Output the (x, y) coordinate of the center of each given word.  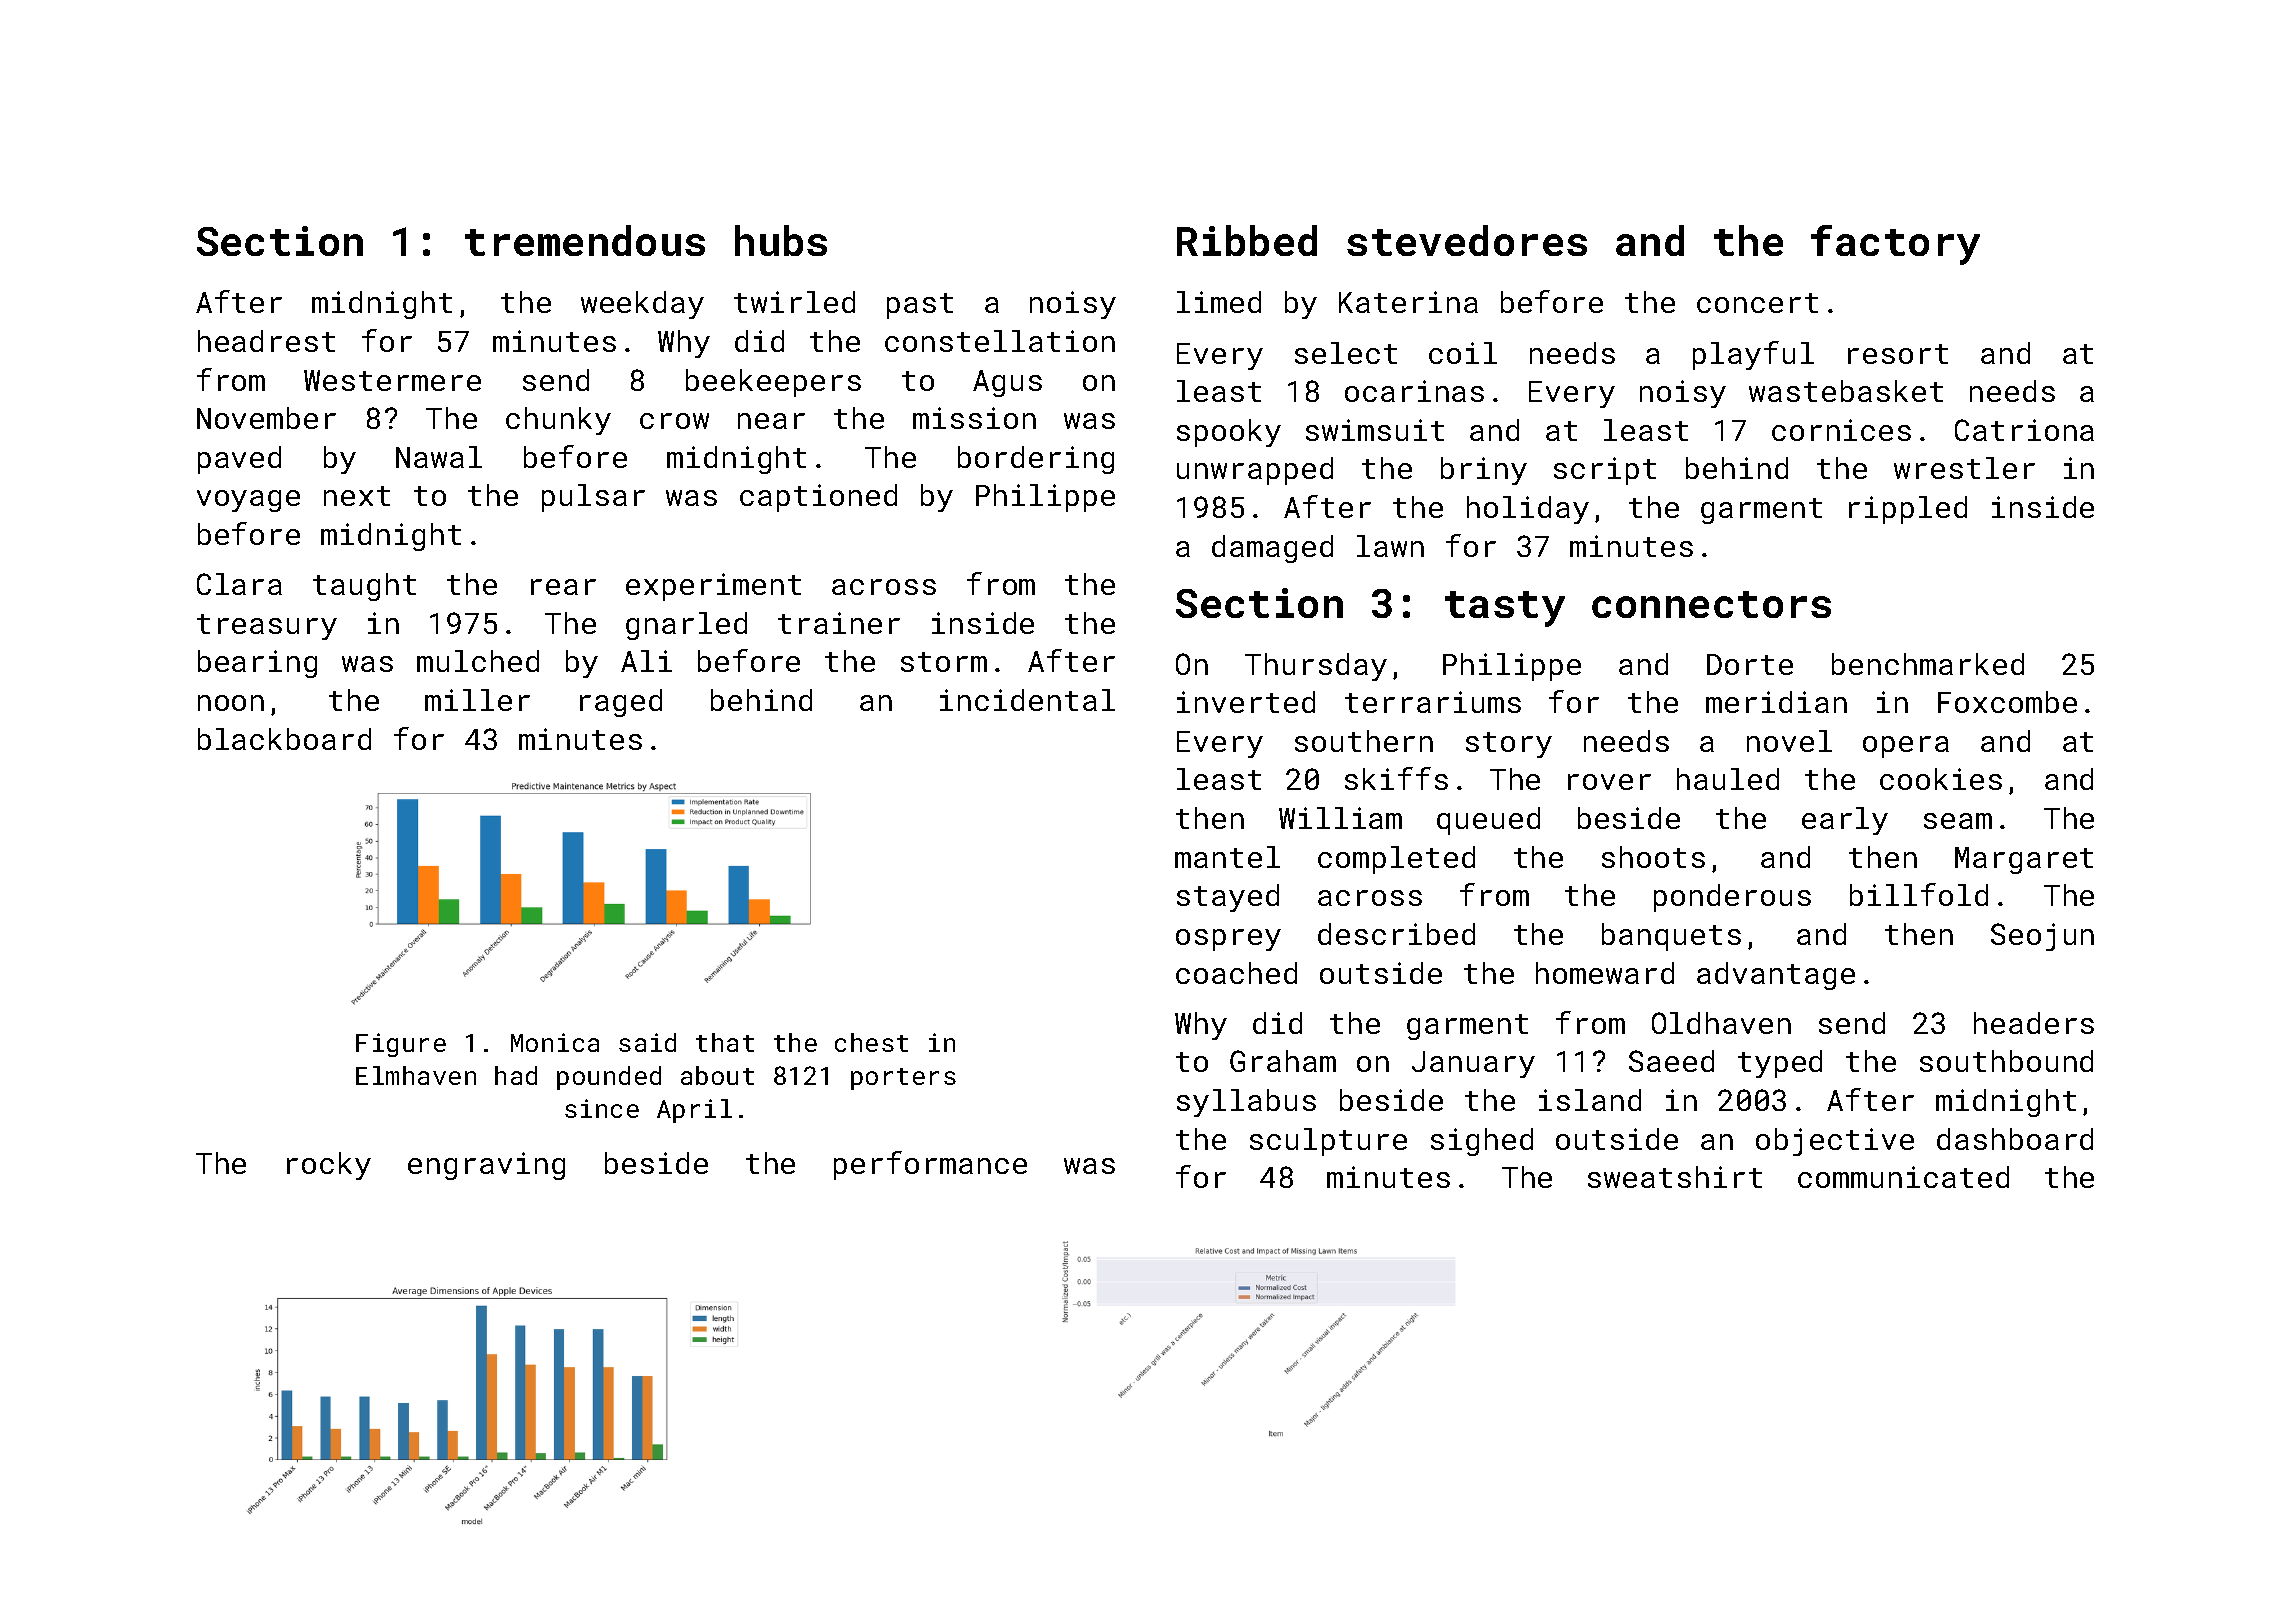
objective (1835, 1142)
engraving (486, 1166)
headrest (266, 341)
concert (1757, 303)
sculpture (1328, 1142)
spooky (1229, 433)
